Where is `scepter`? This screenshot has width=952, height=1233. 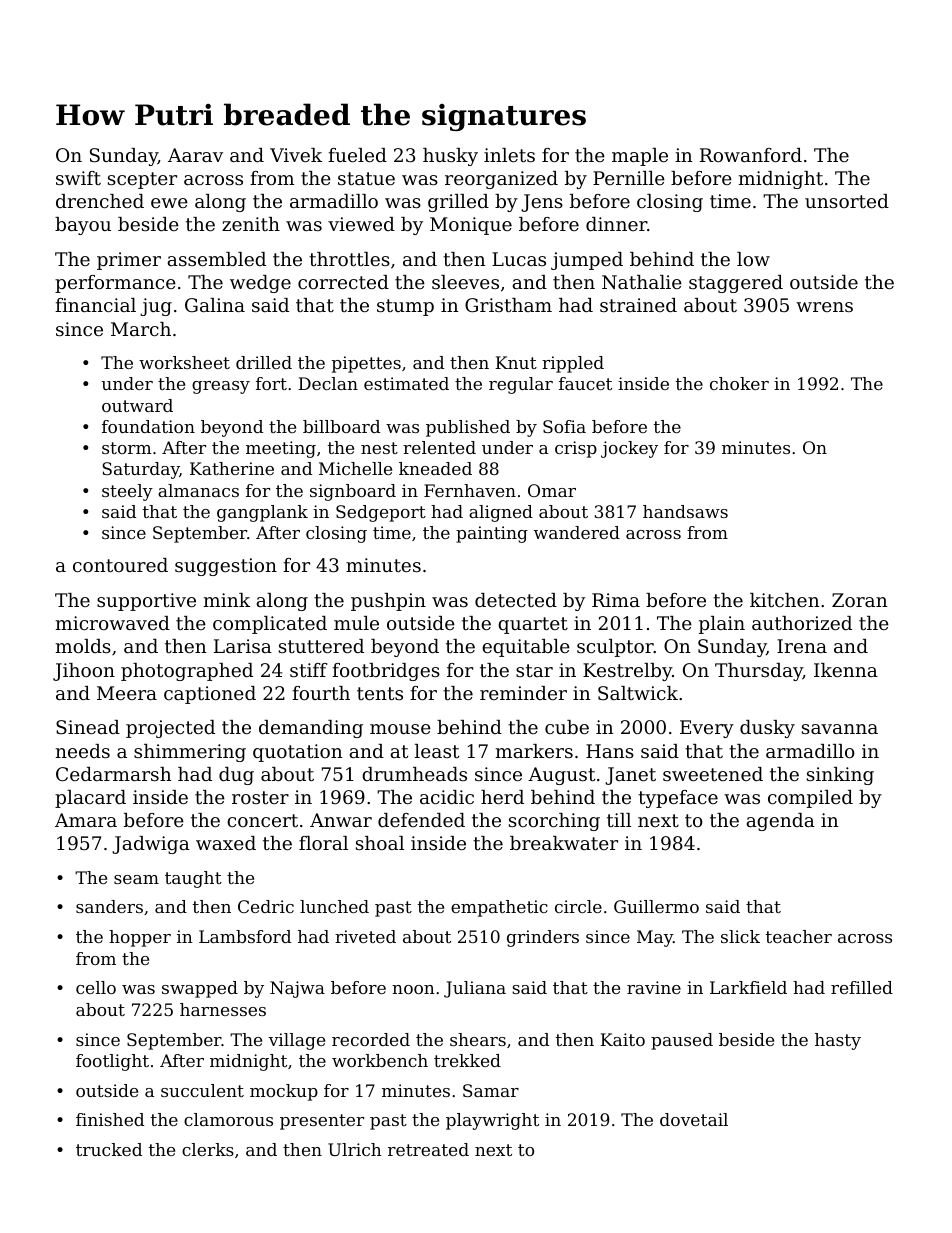
scepter is located at coordinates (142, 180).
